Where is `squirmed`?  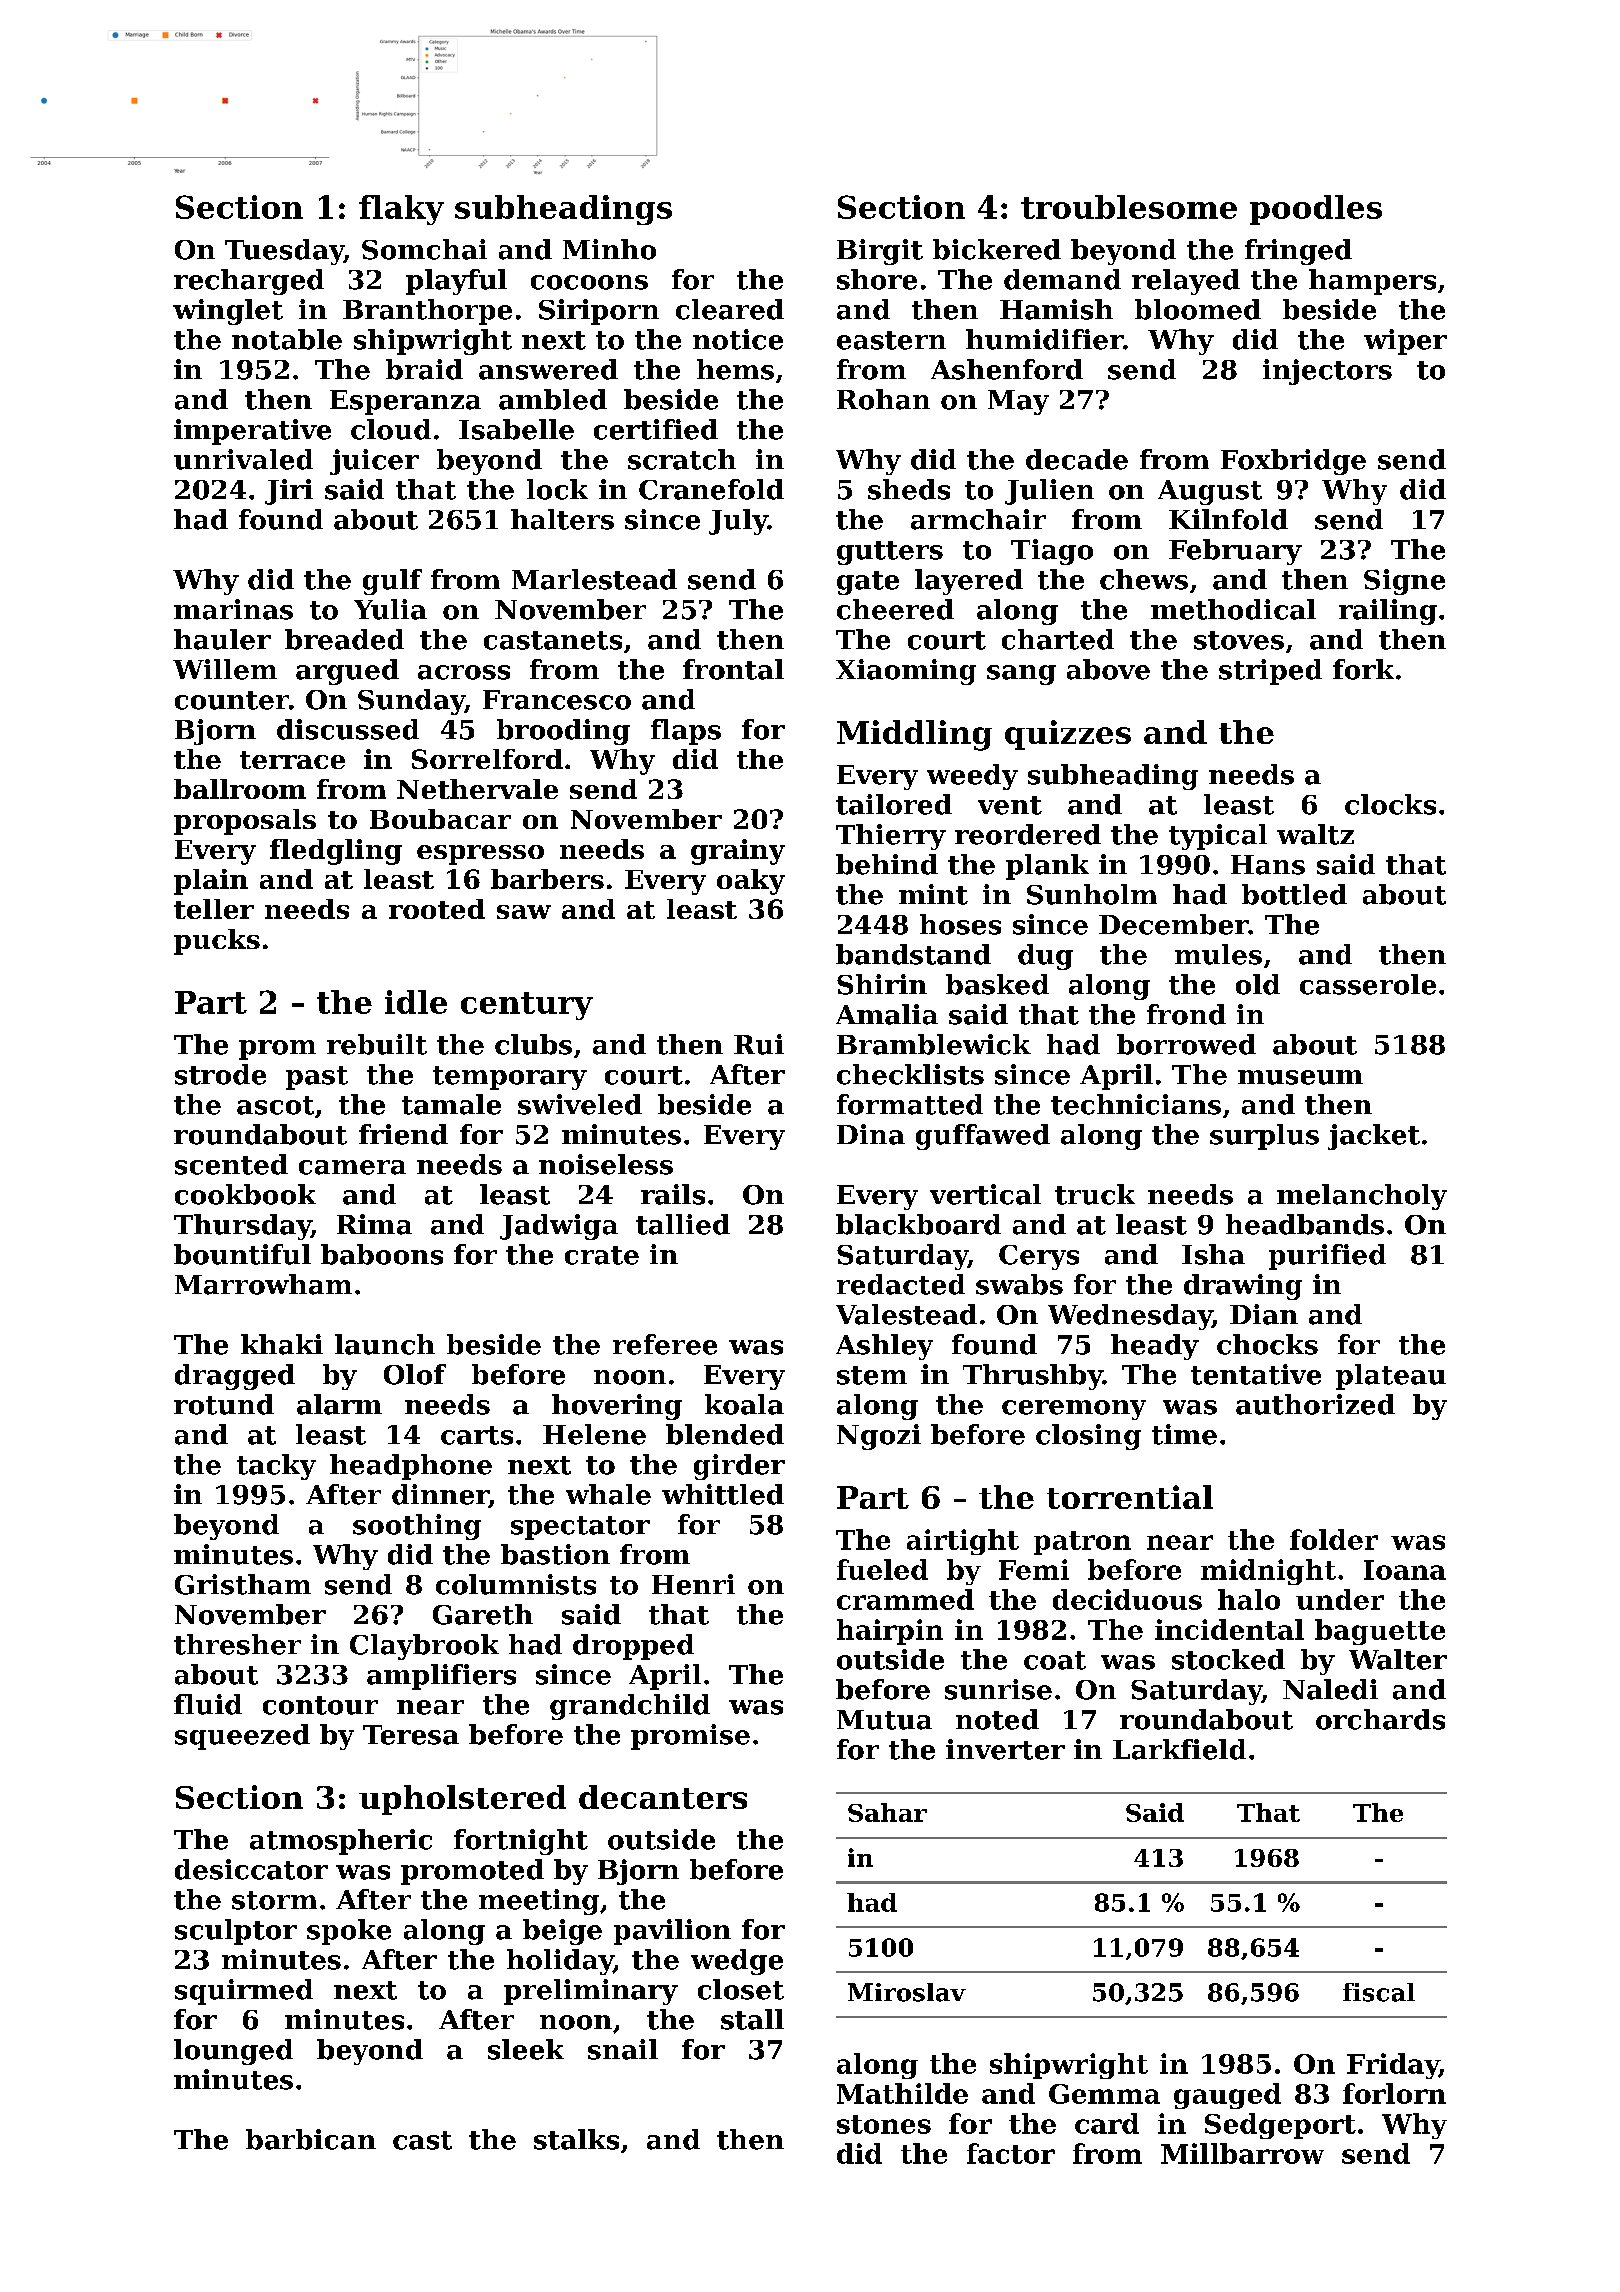 squirmed is located at coordinates (244, 1992).
